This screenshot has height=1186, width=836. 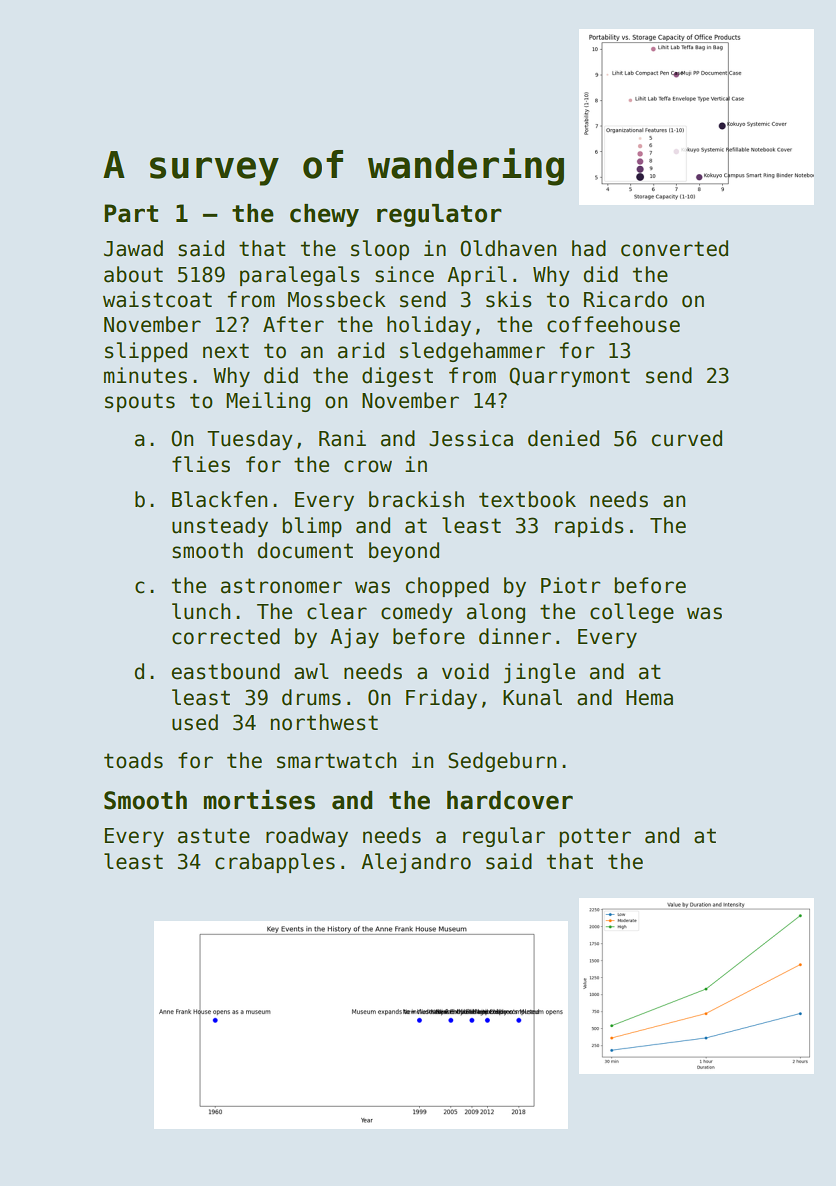 What do you see at coordinates (201, 464) in the screenshot?
I see `flies` at bounding box center [201, 464].
